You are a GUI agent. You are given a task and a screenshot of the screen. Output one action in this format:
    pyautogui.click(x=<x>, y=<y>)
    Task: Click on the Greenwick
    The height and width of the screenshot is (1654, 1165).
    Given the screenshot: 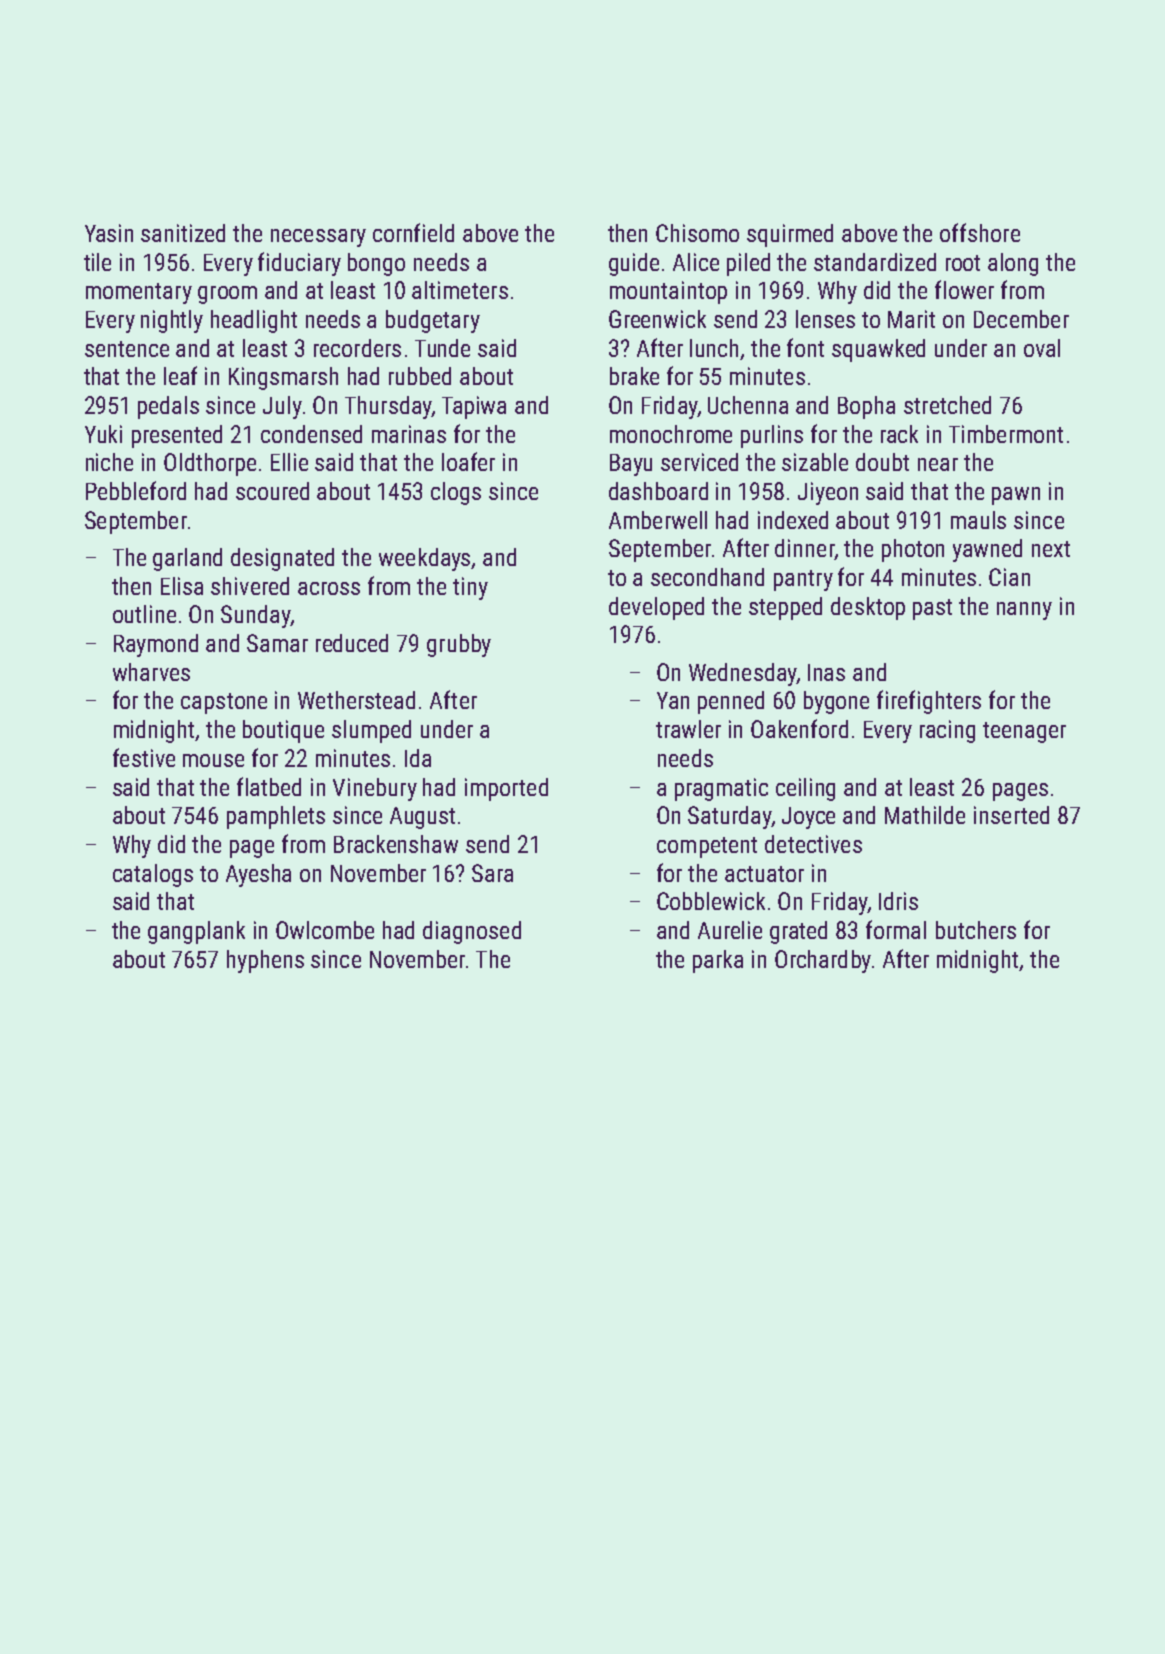 What is the action you would take?
    pyautogui.click(x=657, y=319)
